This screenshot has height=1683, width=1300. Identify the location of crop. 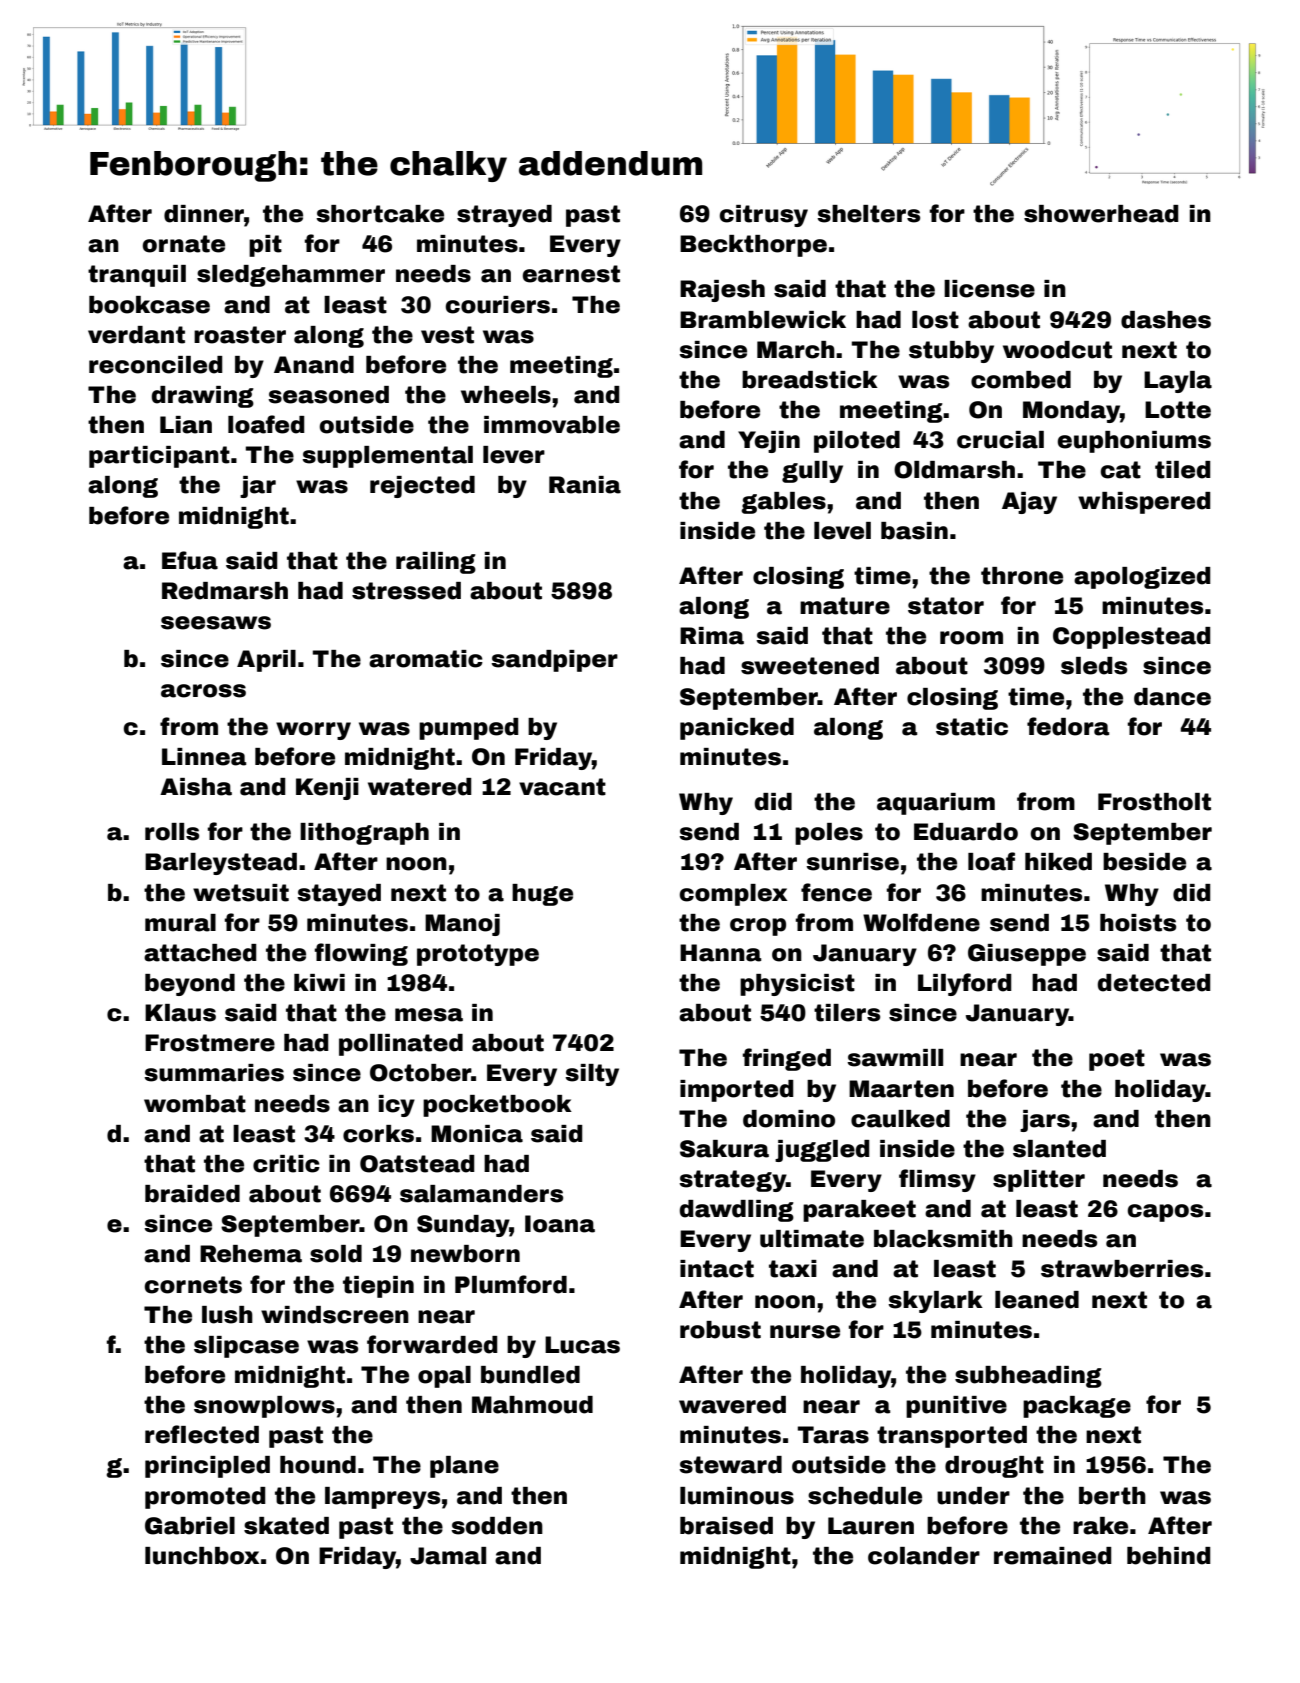
(758, 927).
